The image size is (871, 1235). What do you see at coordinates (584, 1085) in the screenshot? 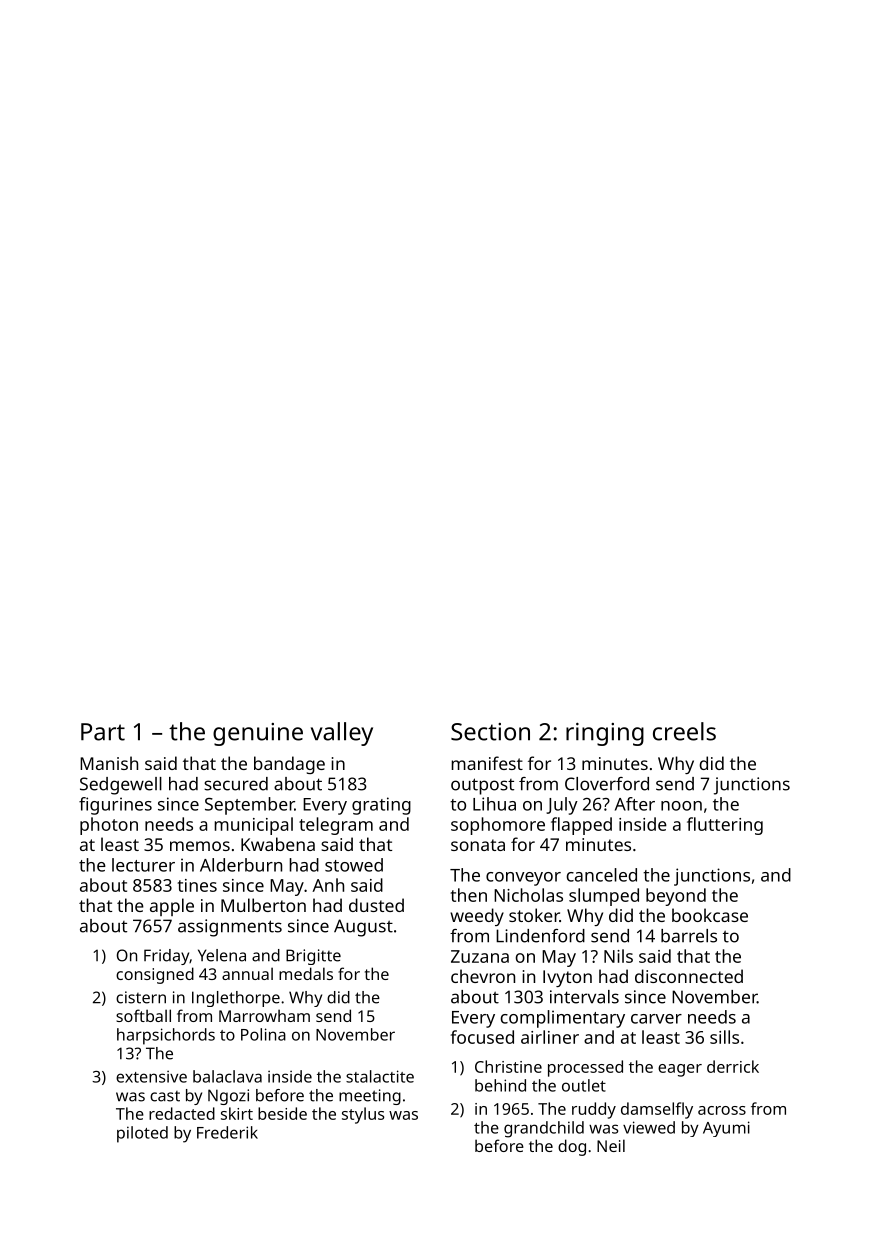
I see `outlet` at bounding box center [584, 1085].
